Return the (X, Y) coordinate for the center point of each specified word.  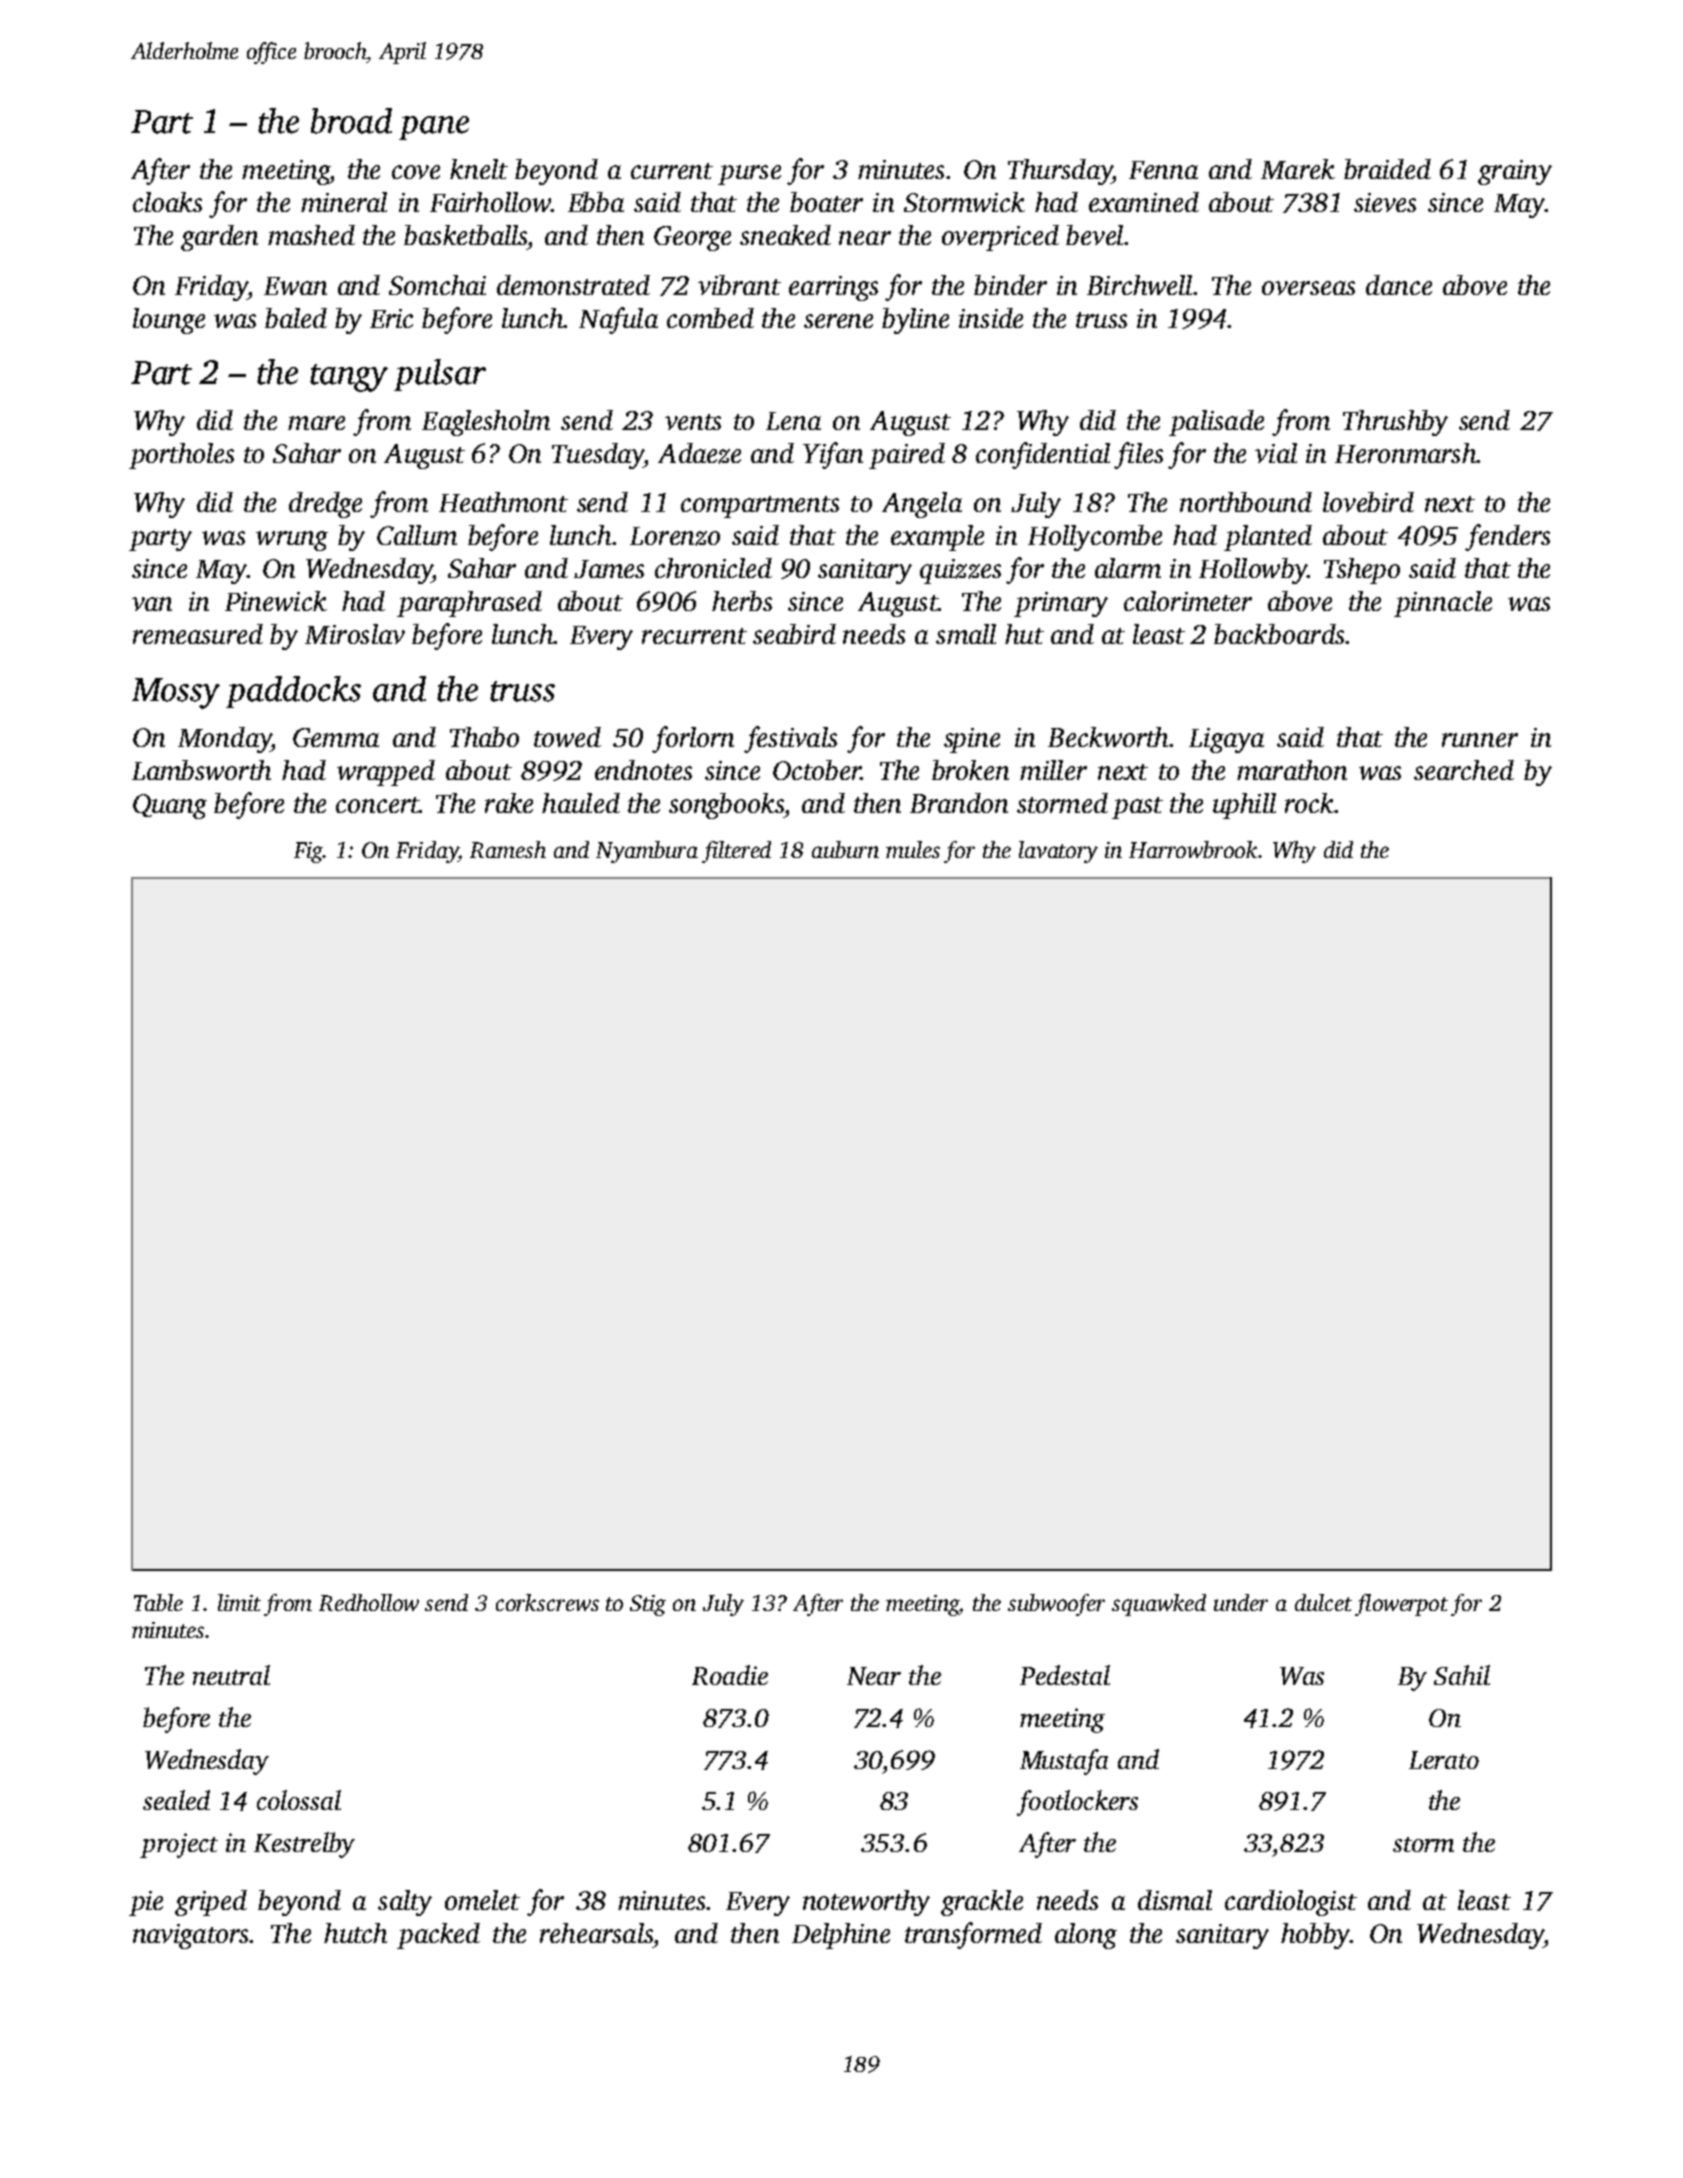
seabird (794, 634)
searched (1464, 770)
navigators (190, 1936)
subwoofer (1056, 1605)
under (1241, 1602)
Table (158, 1602)
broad (351, 121)
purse (749, 175)
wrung (292, 541)
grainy (1515, 172)
